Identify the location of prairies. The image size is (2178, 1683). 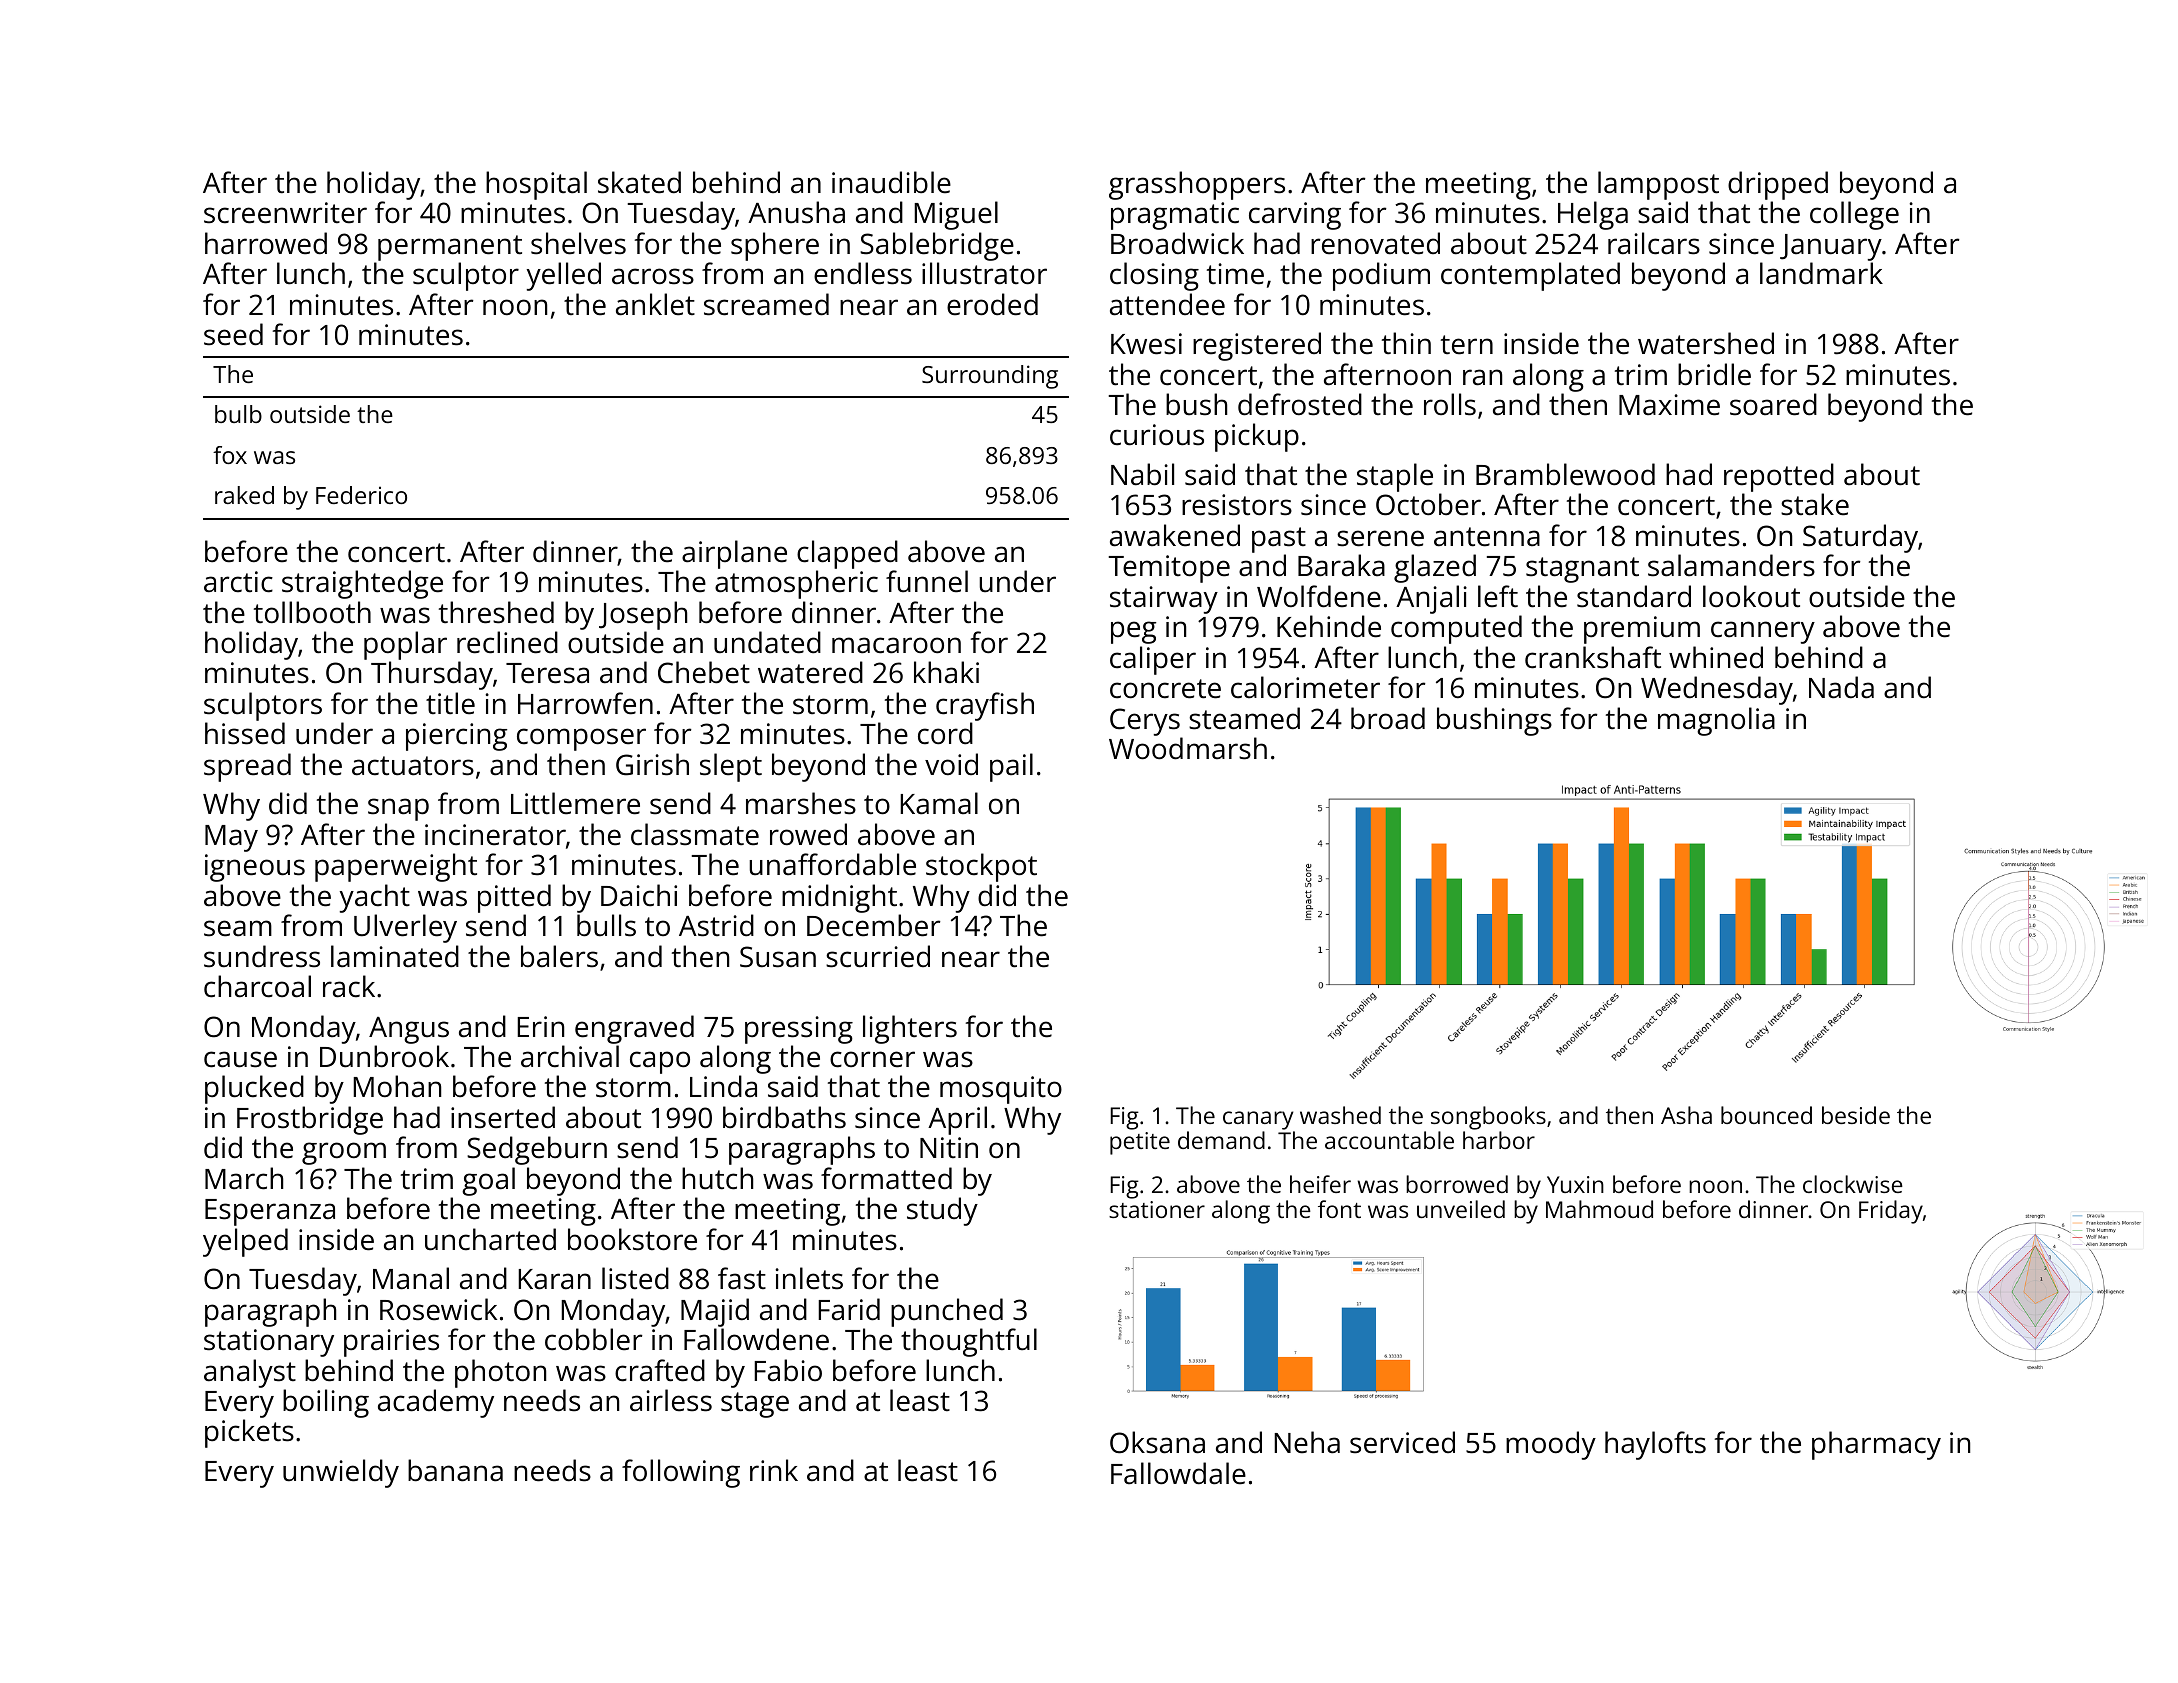
(391, 1343).
